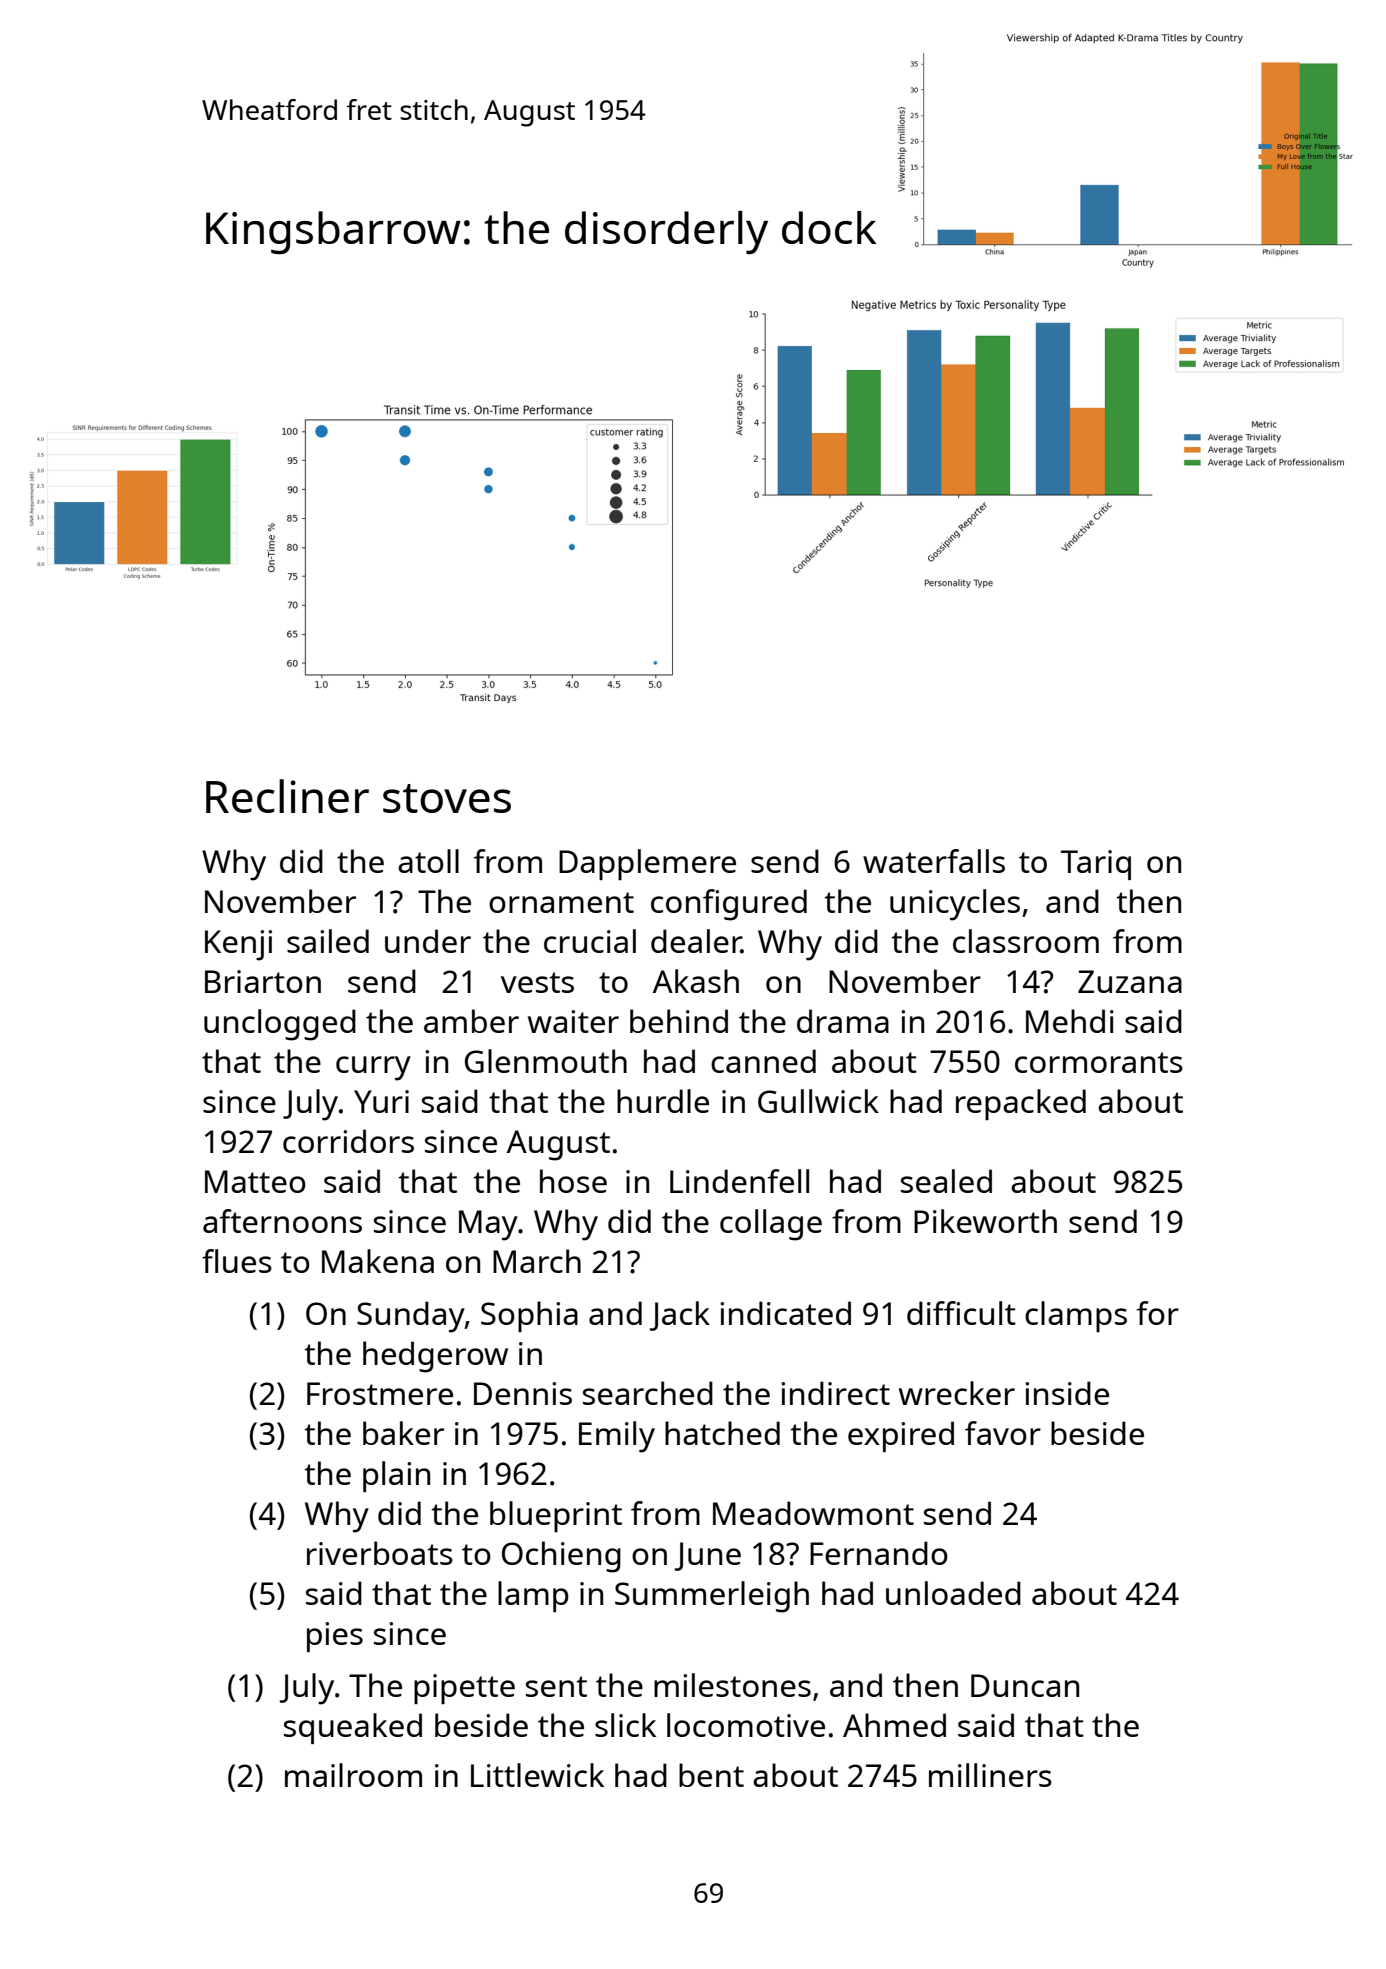 The width and height of the screenshot is (1386, 1969). Describe the element at coordinates (396, 1476) in the screenshot. I see `plain` at that location.
